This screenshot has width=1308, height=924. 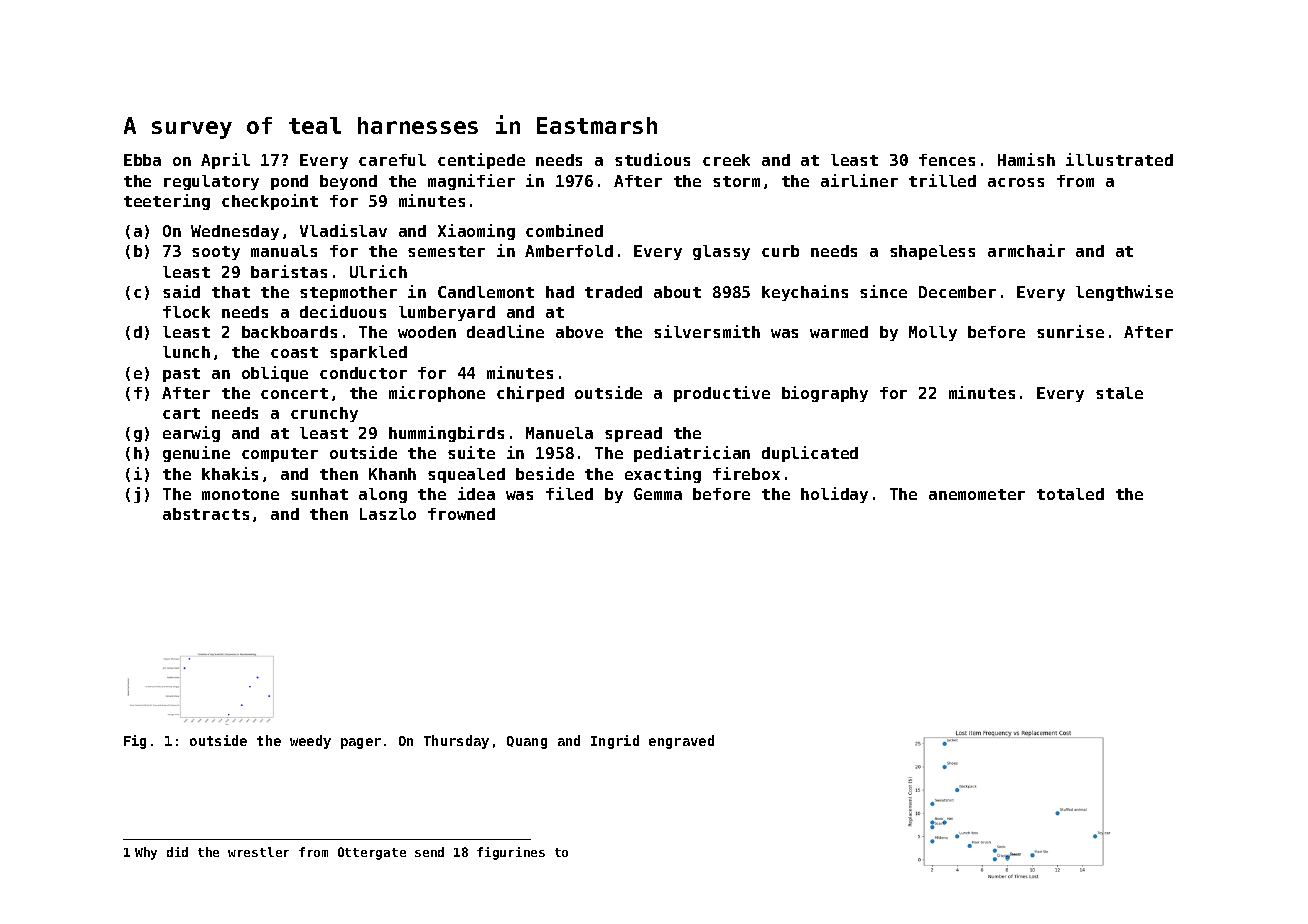 I want to click on studious, so click(x=652, y=159).
